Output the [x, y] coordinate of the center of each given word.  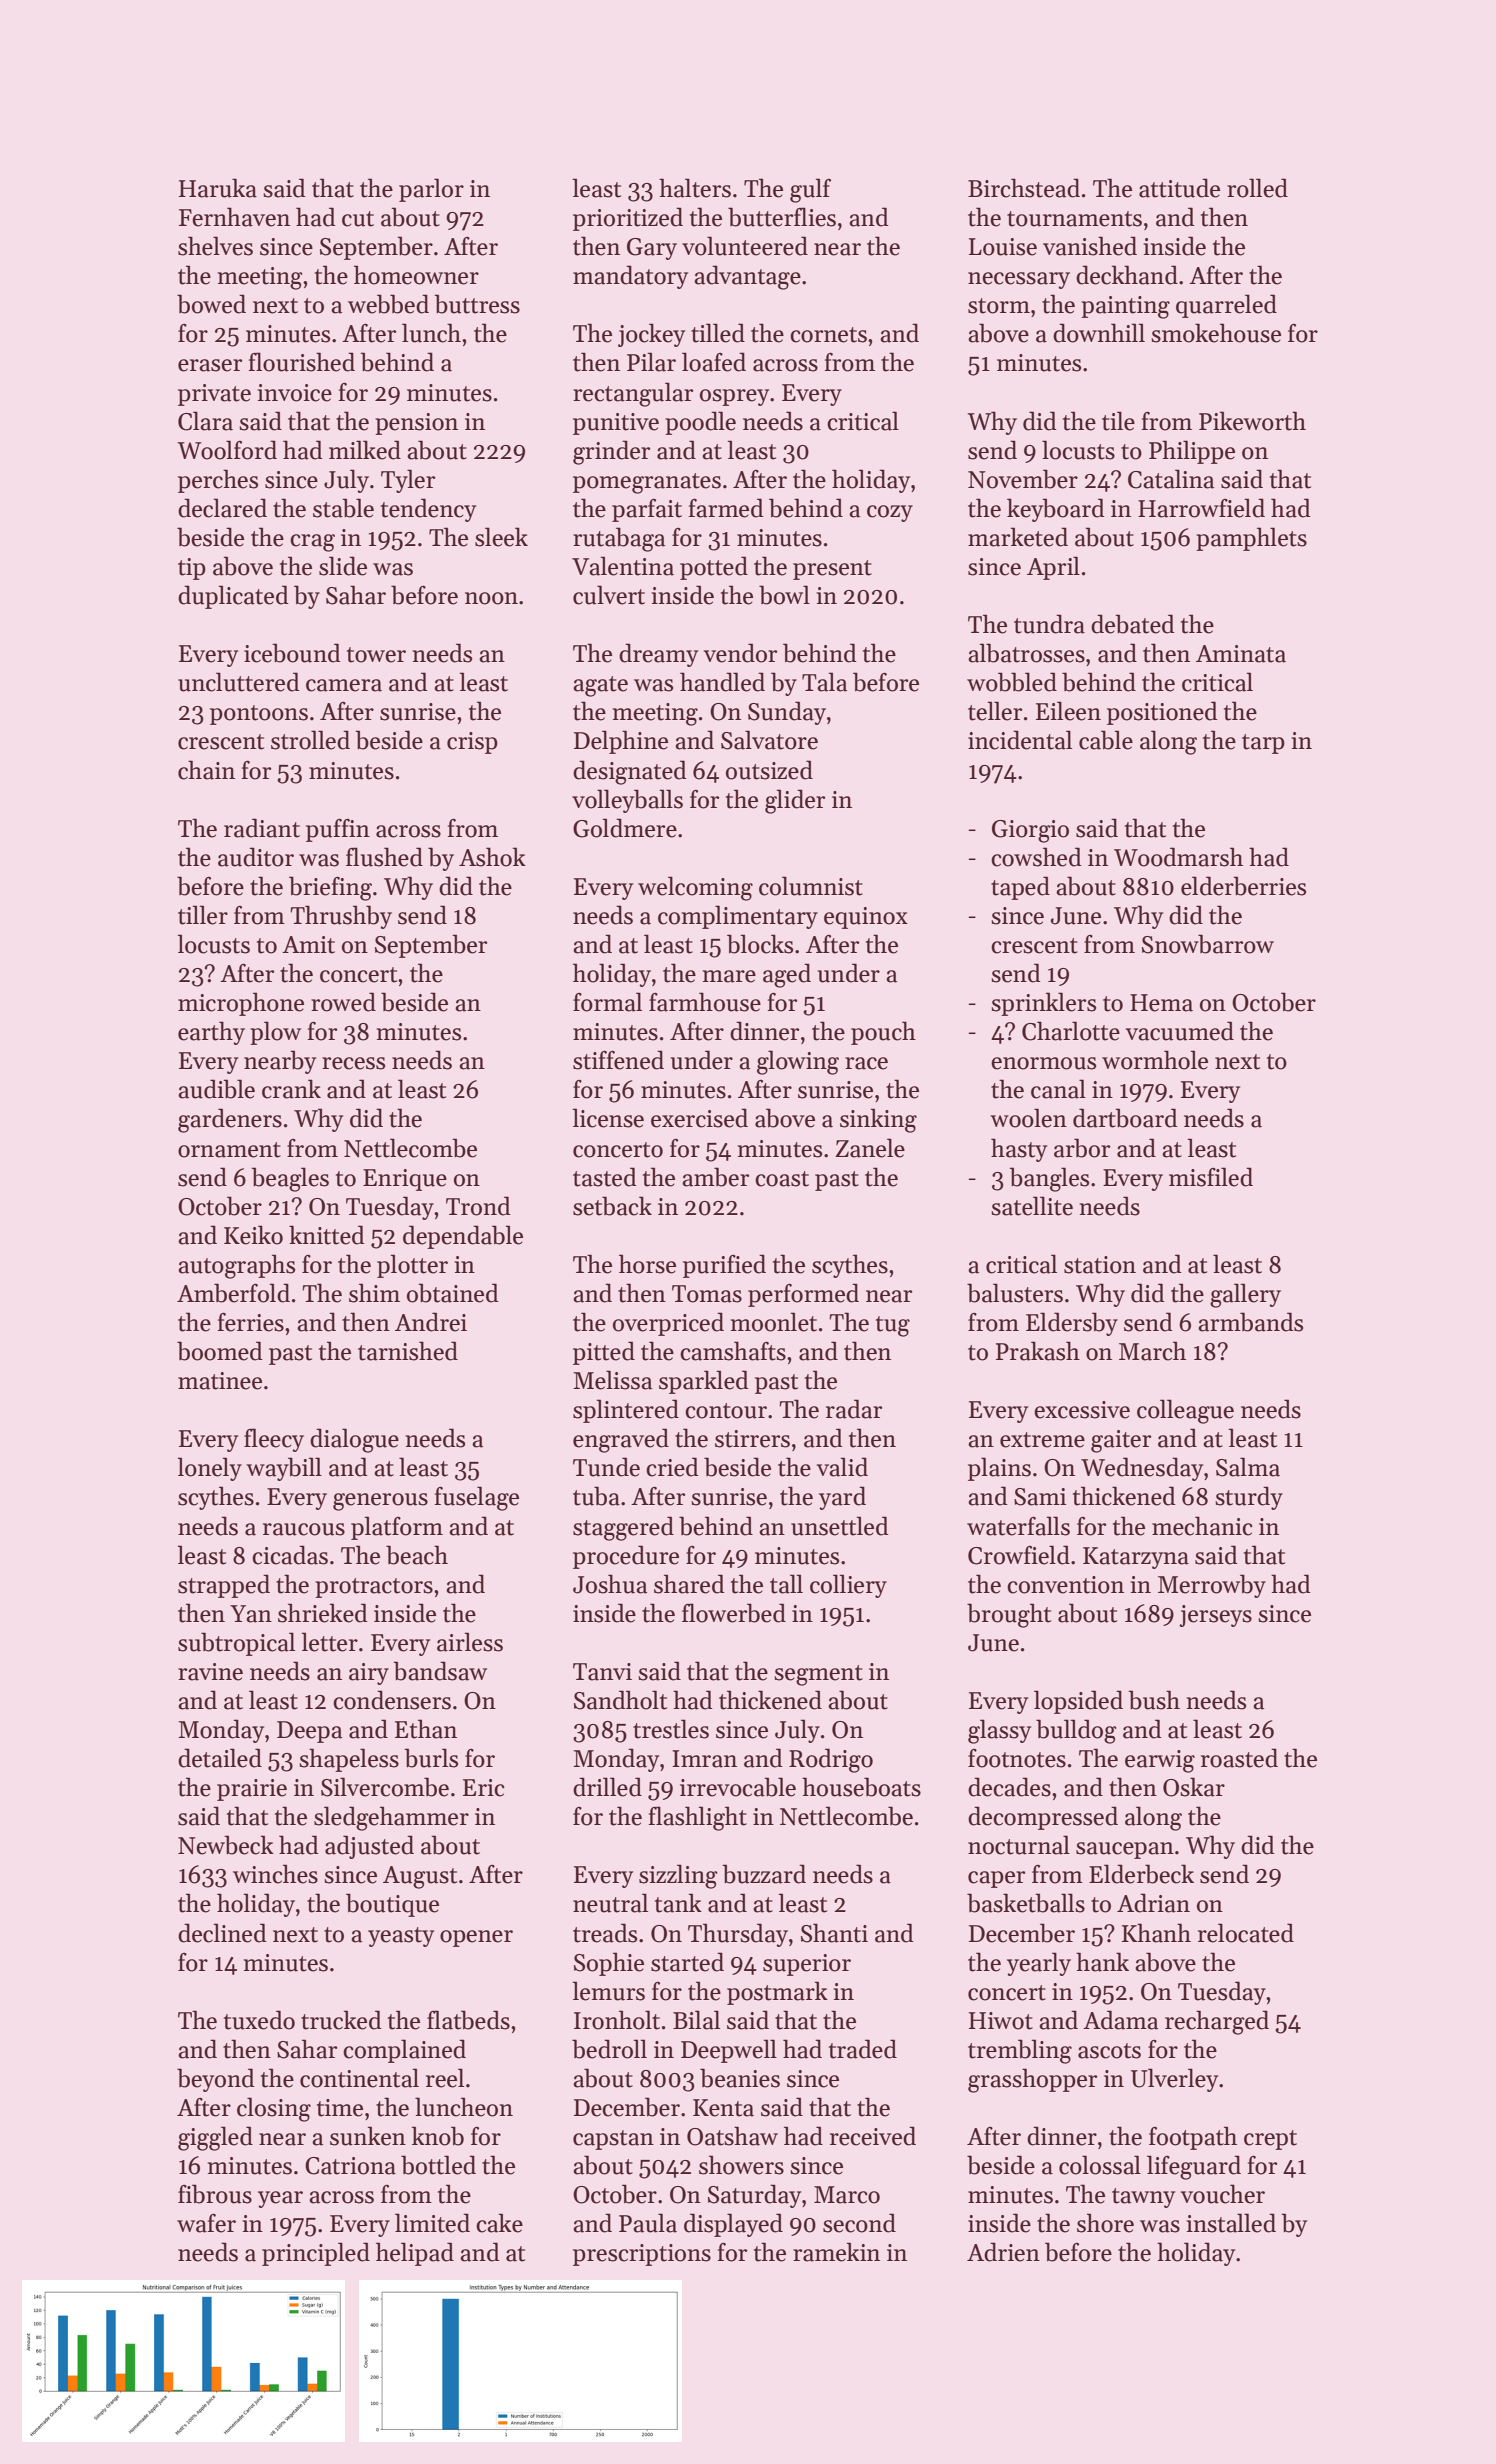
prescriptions [642, 2255]
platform [397, 1528]
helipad [415, 2254]
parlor [431, 190]
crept [1270, 2140]
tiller [203, 915]
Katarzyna [1136, 1558]
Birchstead [1024, 188]
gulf [810, 190]
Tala [824, 682]
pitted [604, 1353]
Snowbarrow [1208, 944]
